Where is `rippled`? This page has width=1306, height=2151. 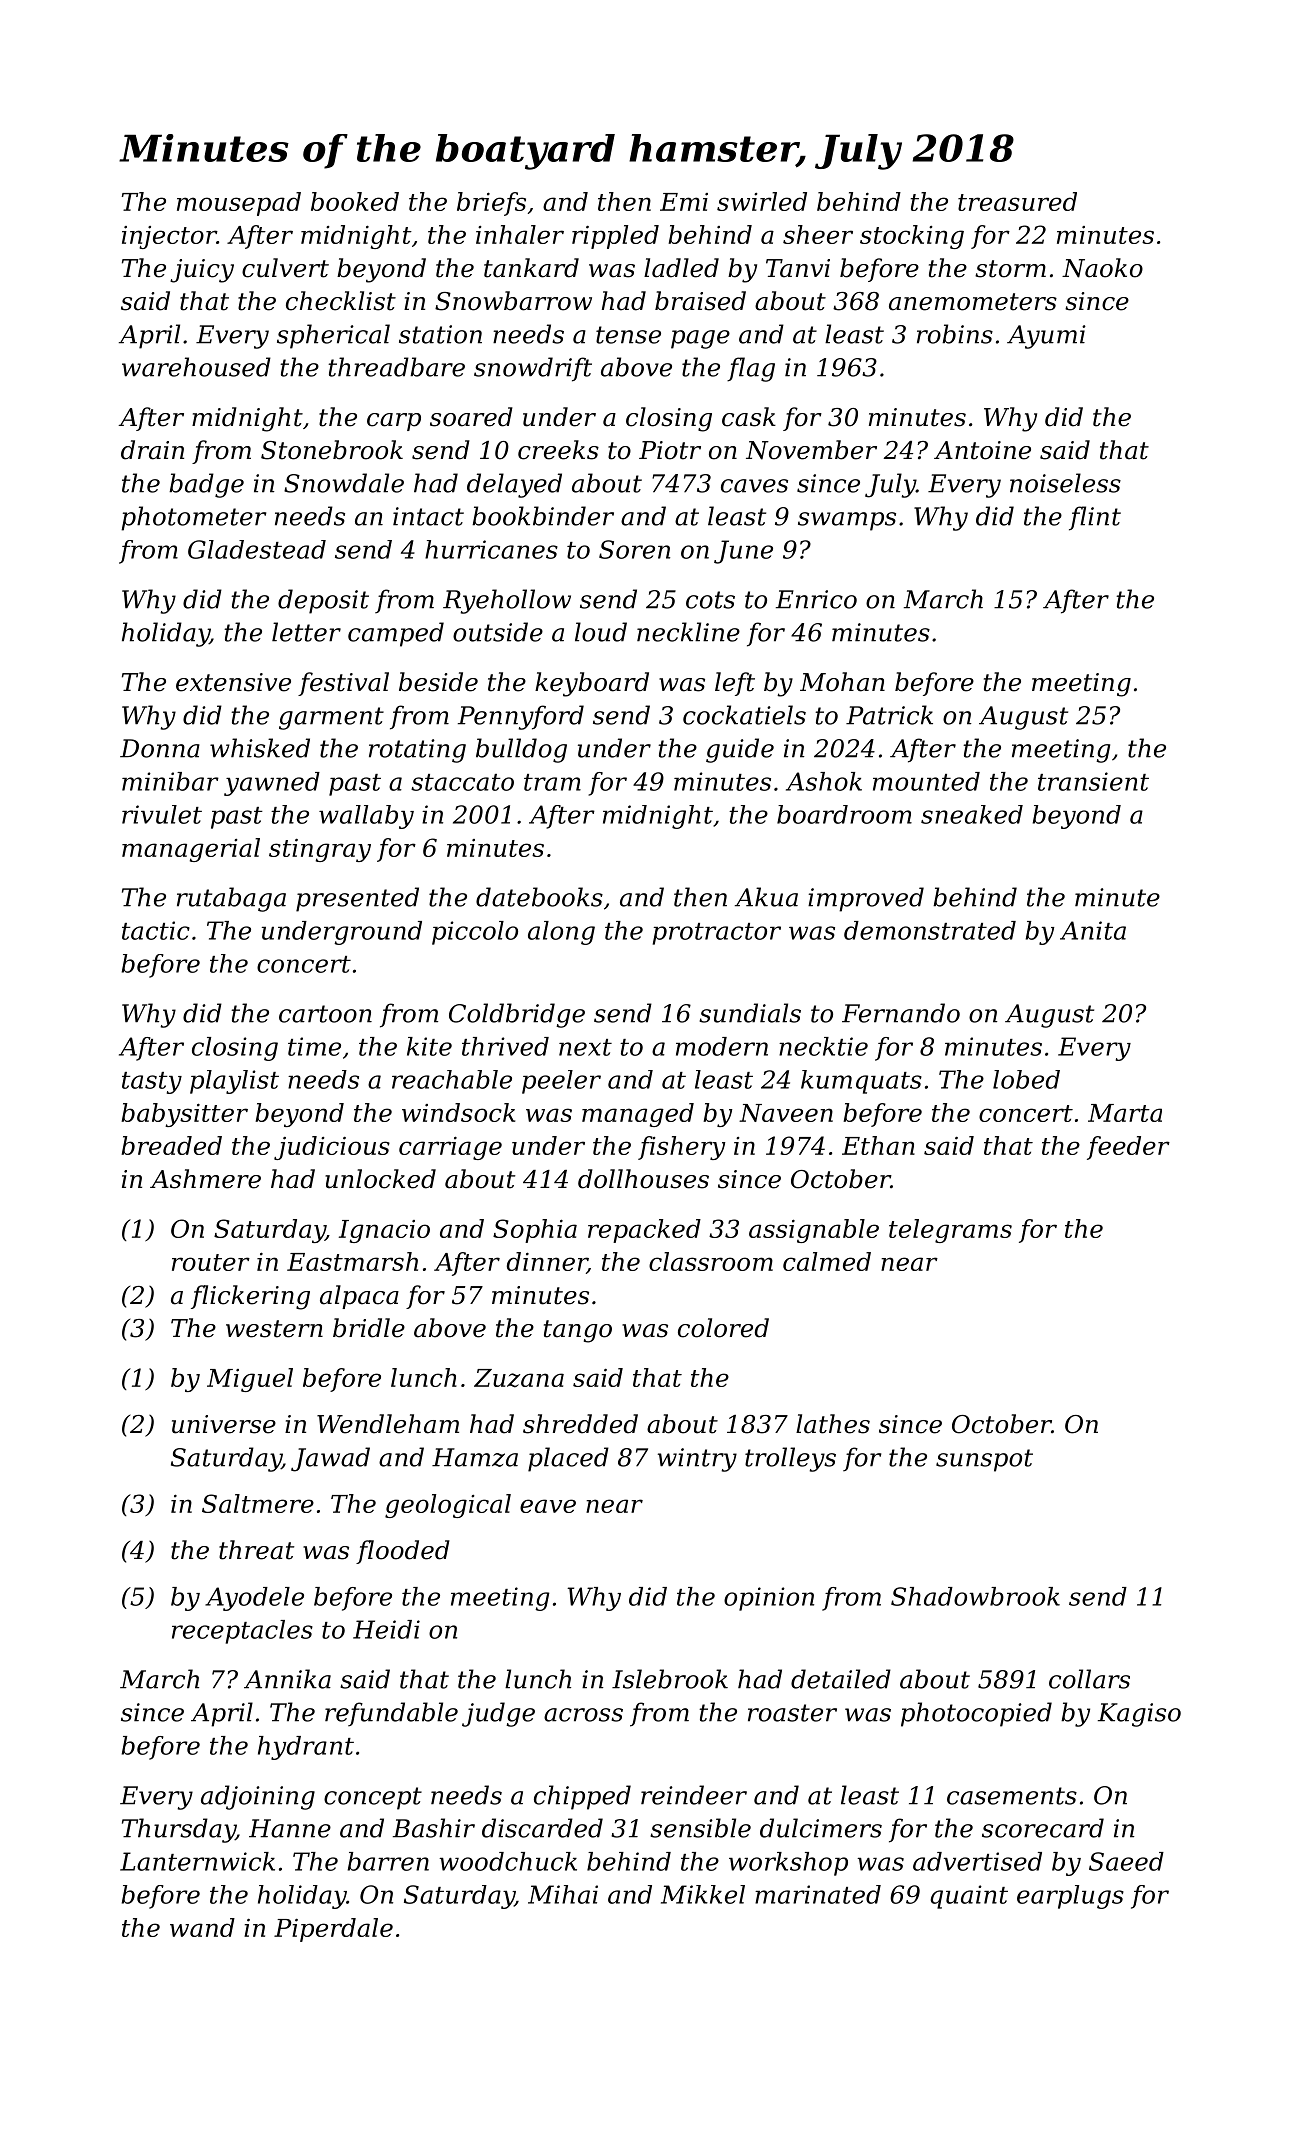 rippled is located at coordinates (615, 237).
